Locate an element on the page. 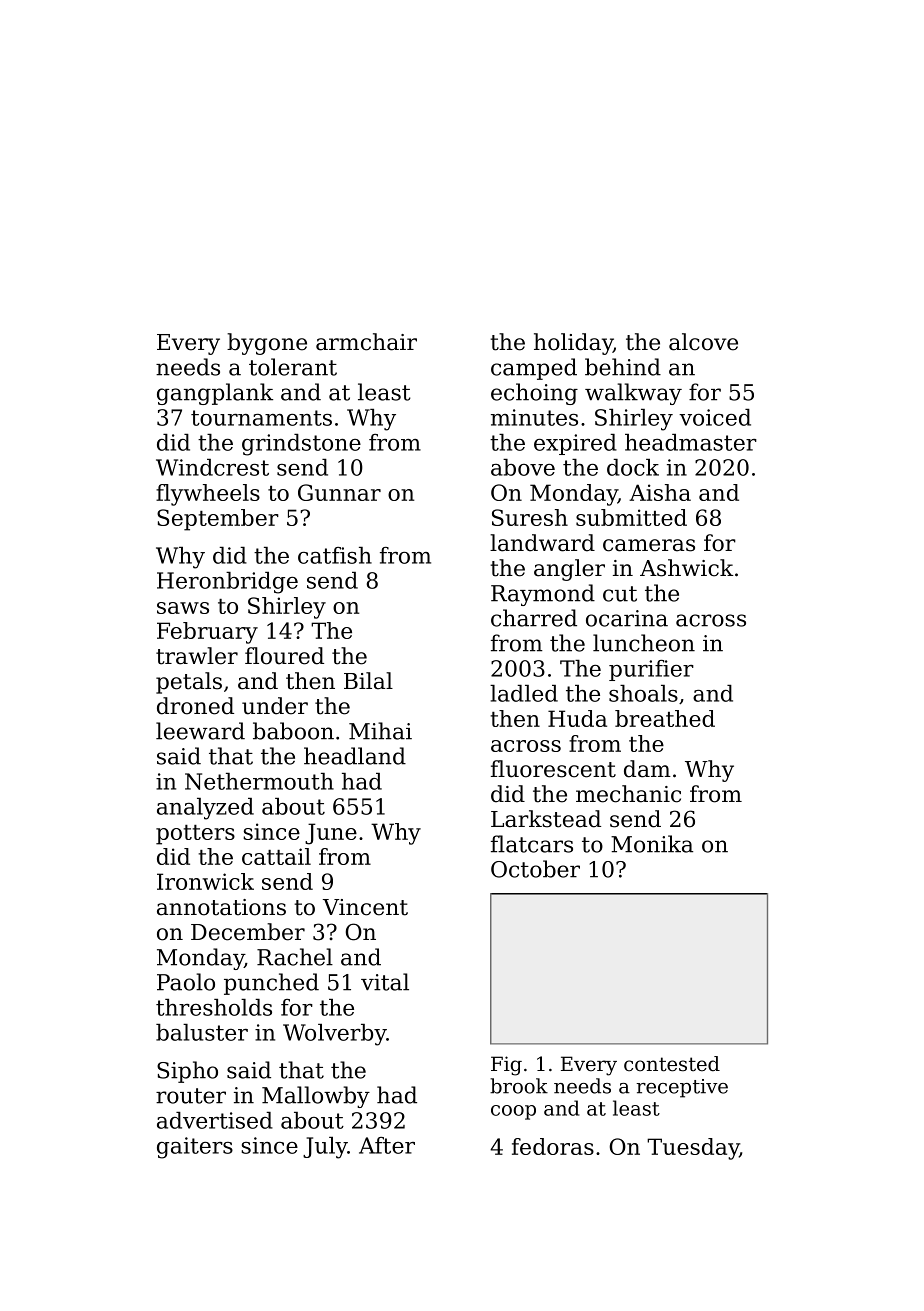 The height and width of the document is (1311, 924). bygone is located at coordinates (267, 344).
